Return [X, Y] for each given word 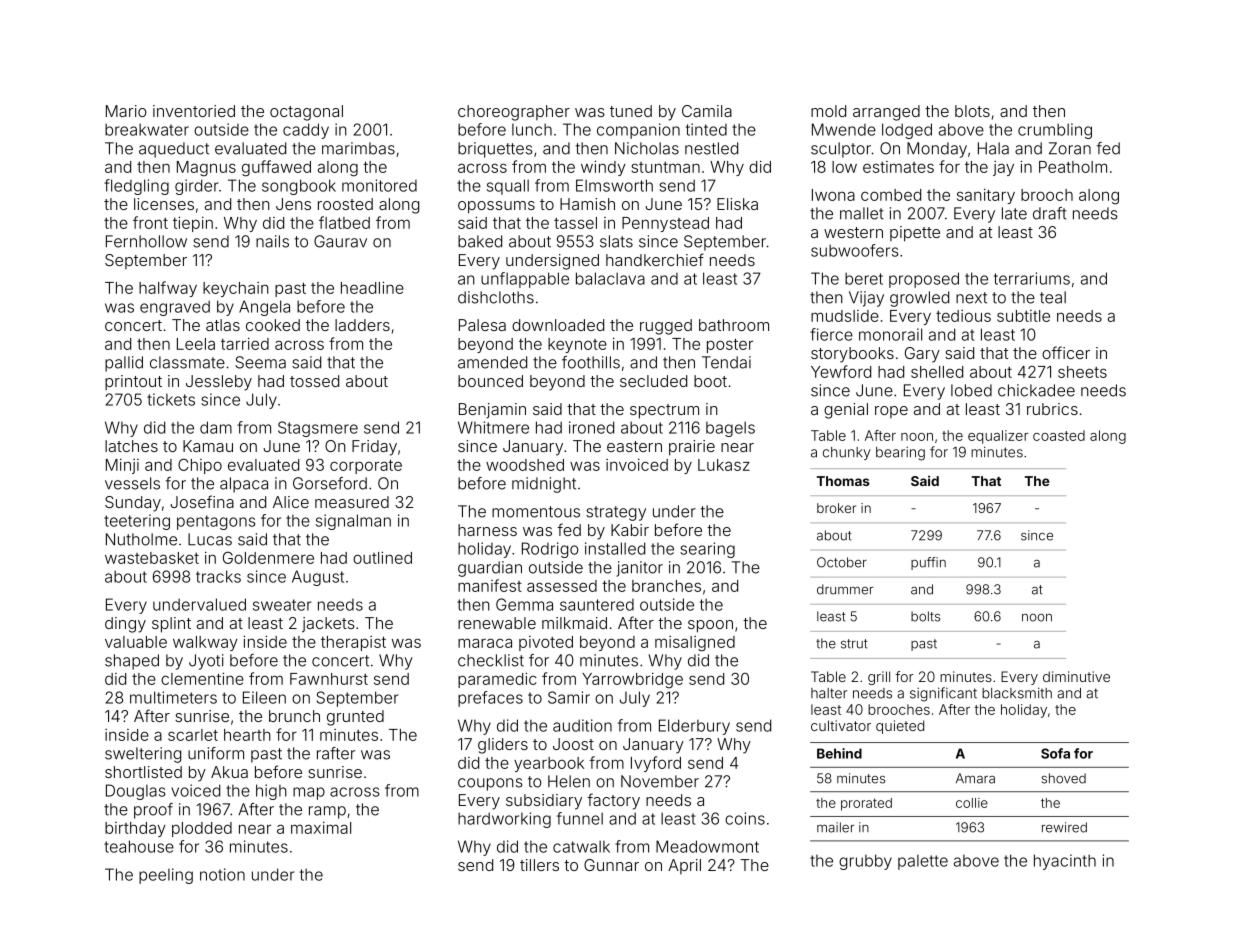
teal [1053, 297]
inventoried [194, 111]
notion [222, 874]
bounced [490, 381]
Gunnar [611, 865]
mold [828, 111]
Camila [707, 111]
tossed [314, 381]
